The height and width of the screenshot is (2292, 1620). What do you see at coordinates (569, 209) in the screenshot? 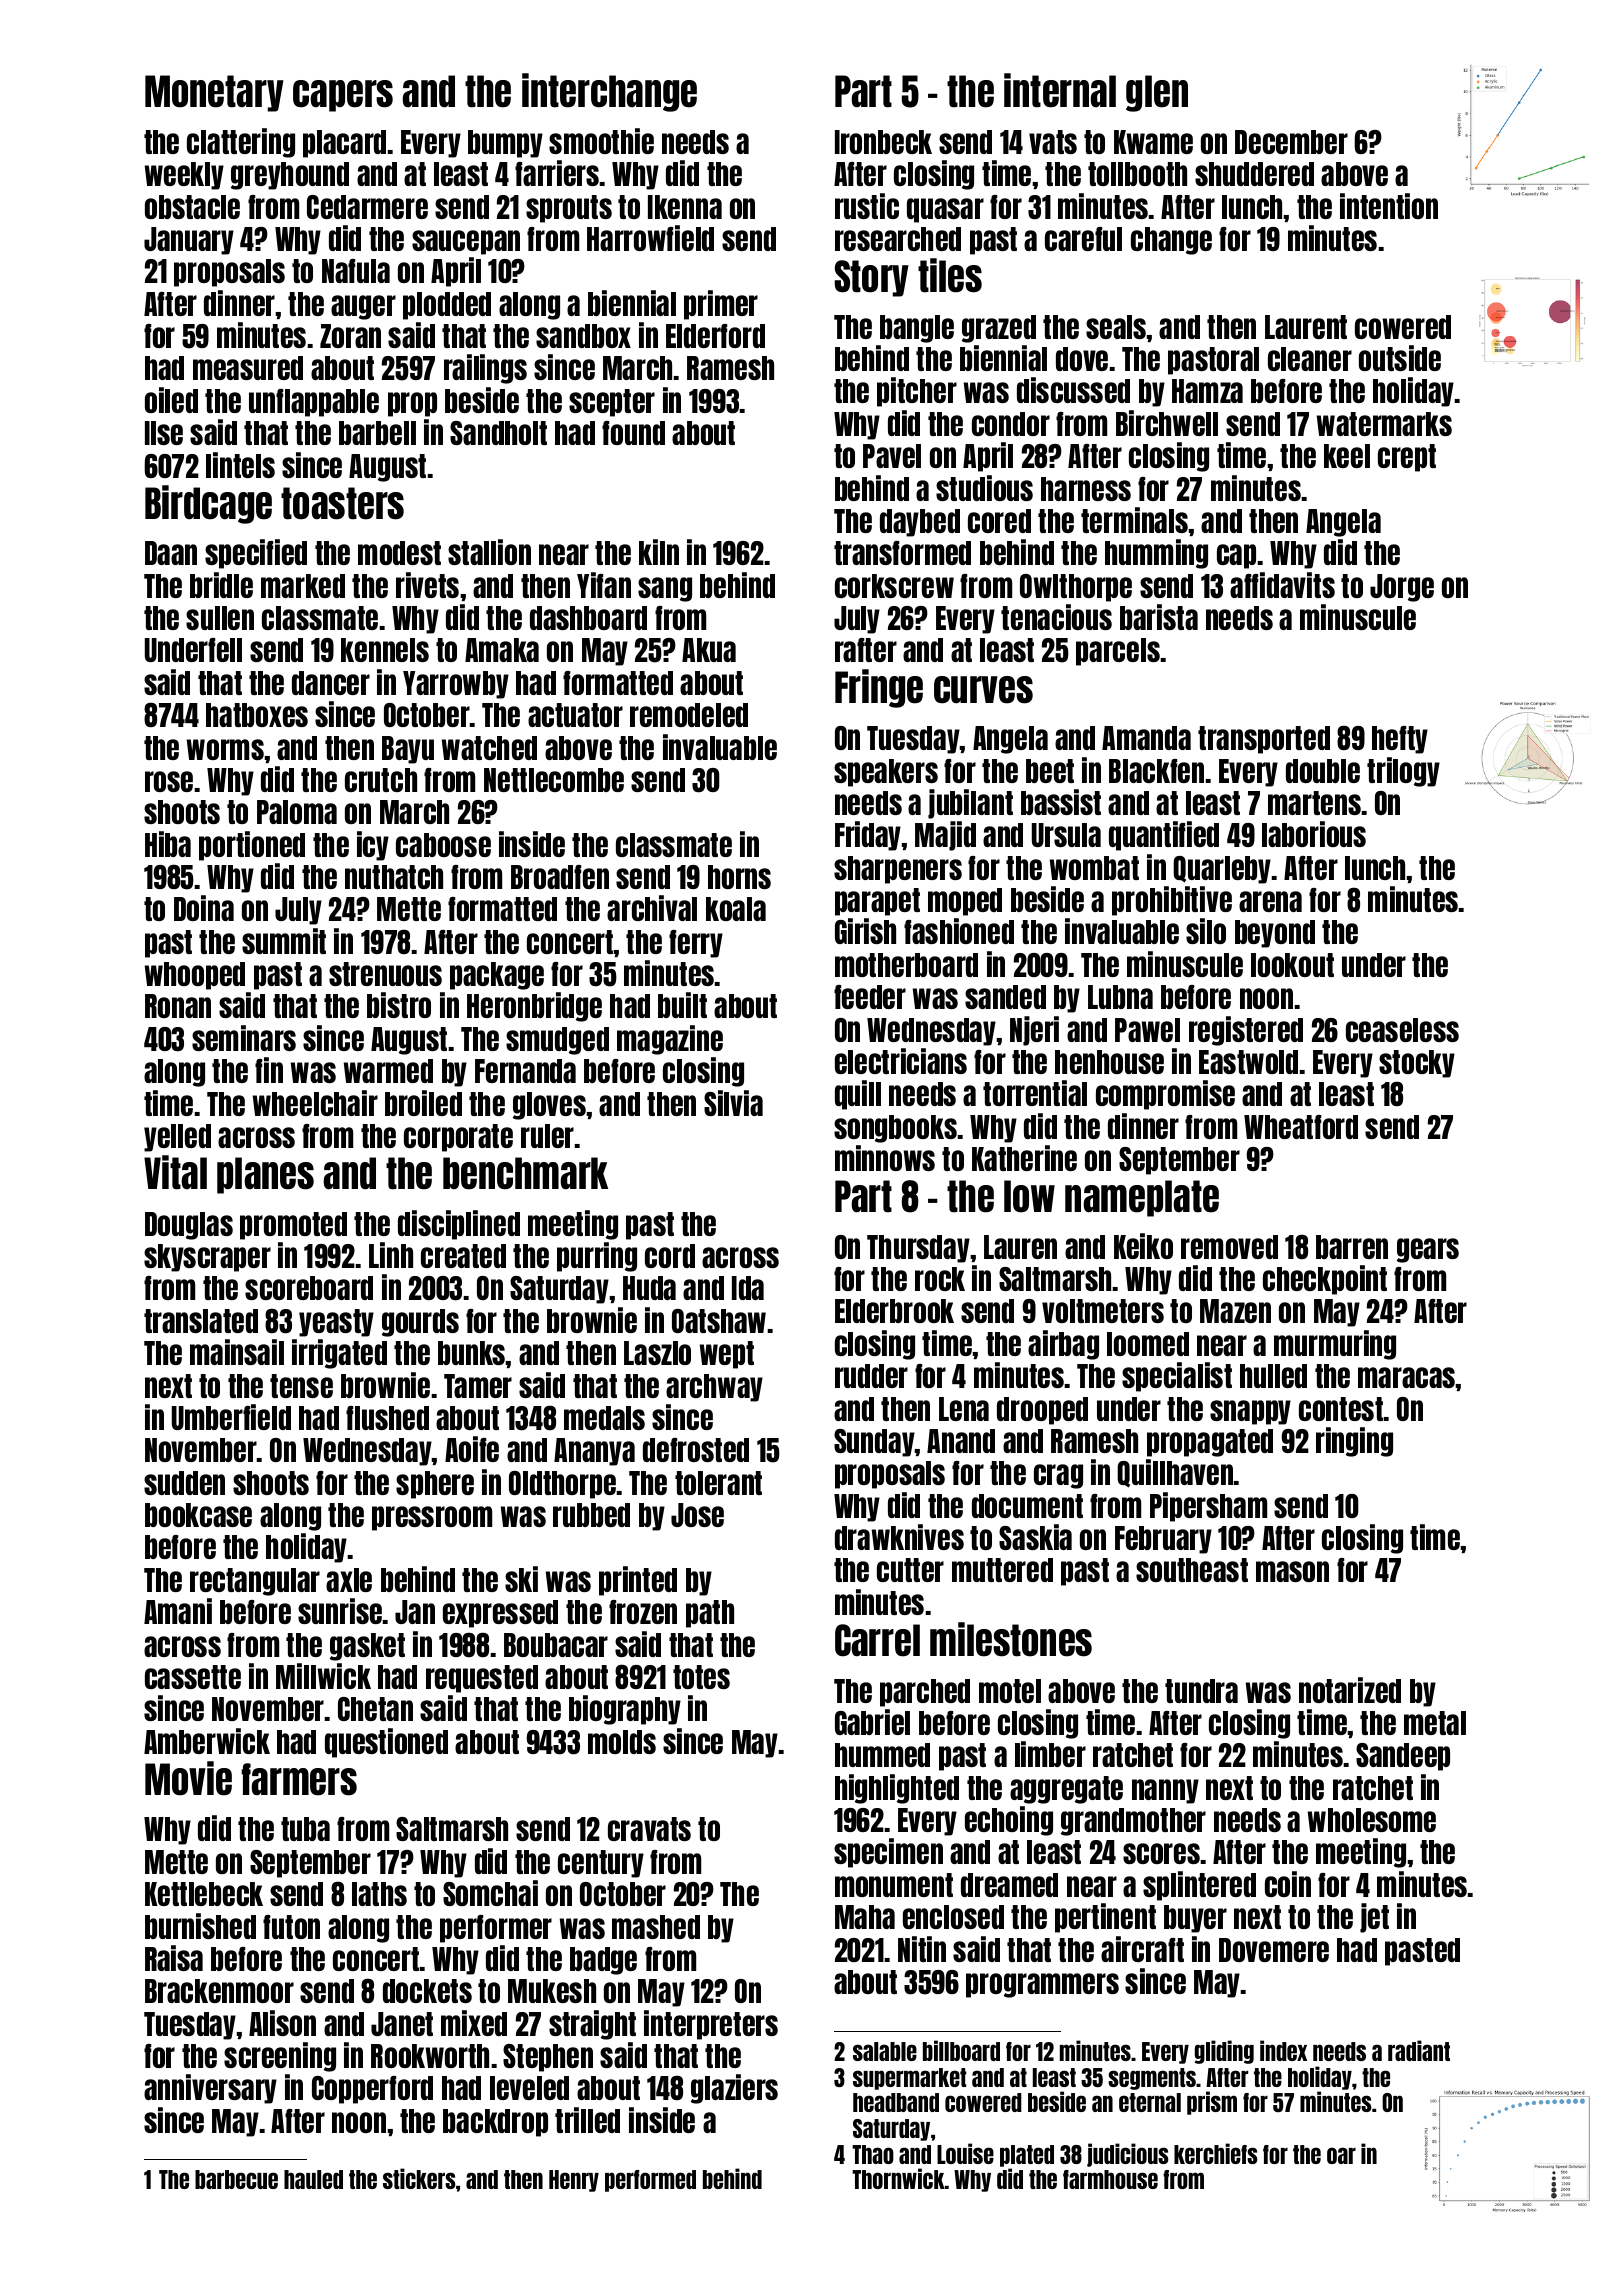
I see `sprouts` at bounding box center [569, 209].
